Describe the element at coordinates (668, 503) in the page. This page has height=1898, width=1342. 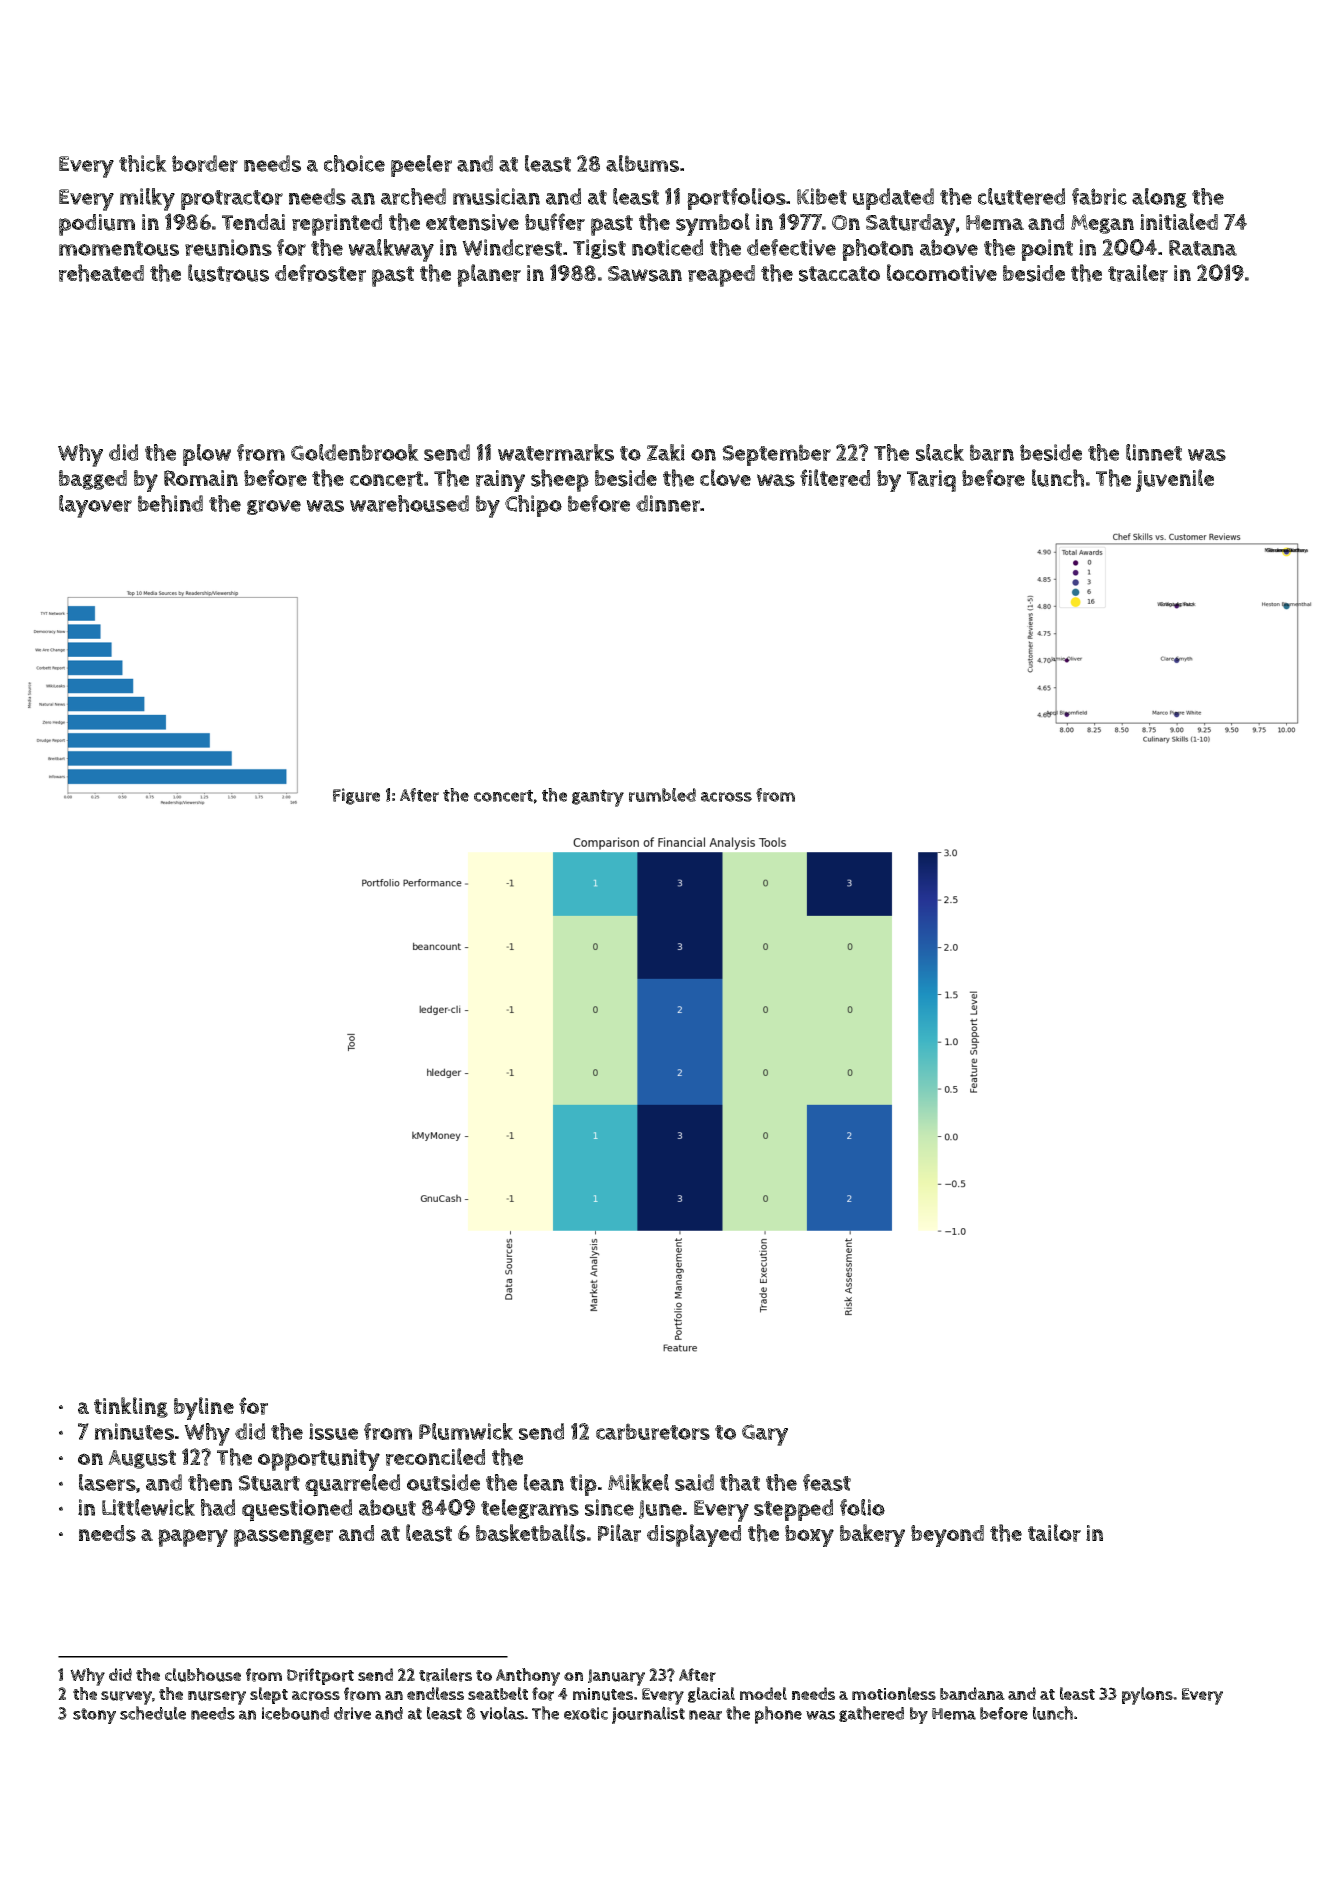
I see `dinner` at that location.
